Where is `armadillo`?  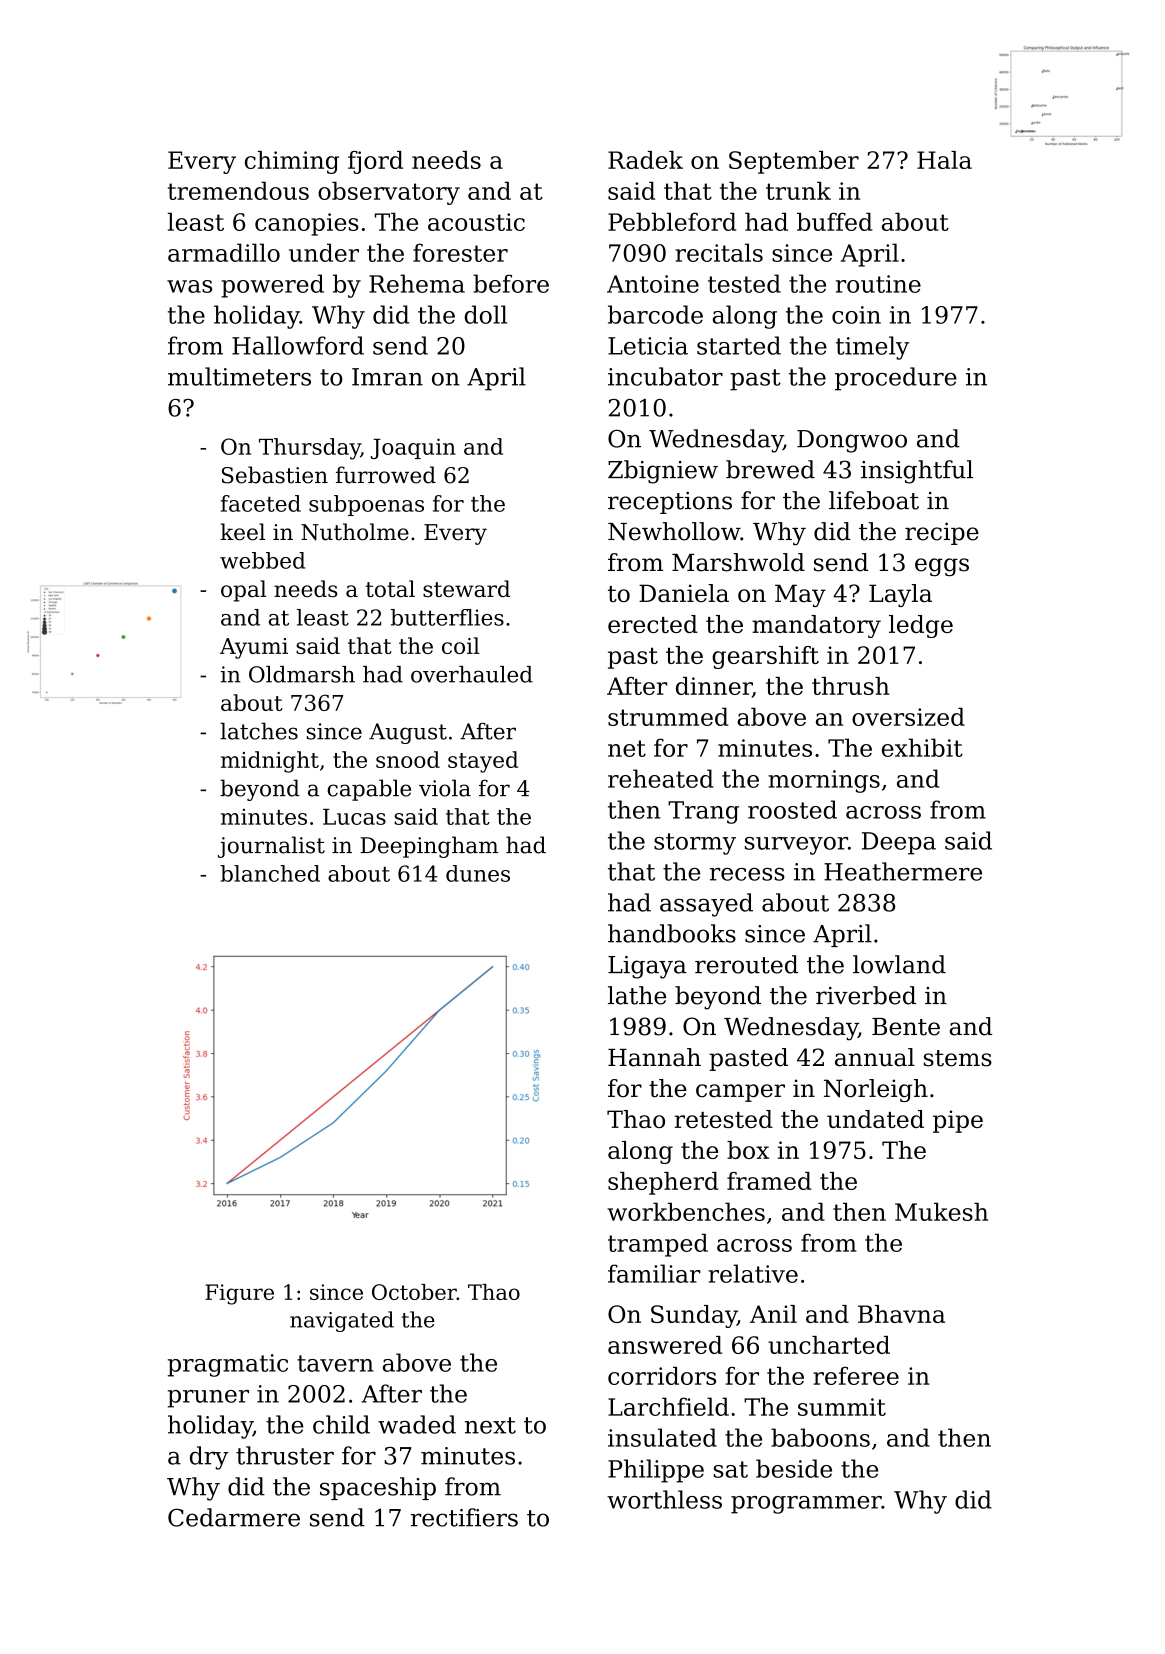
armadillo is located at coordinates (224, 252).
